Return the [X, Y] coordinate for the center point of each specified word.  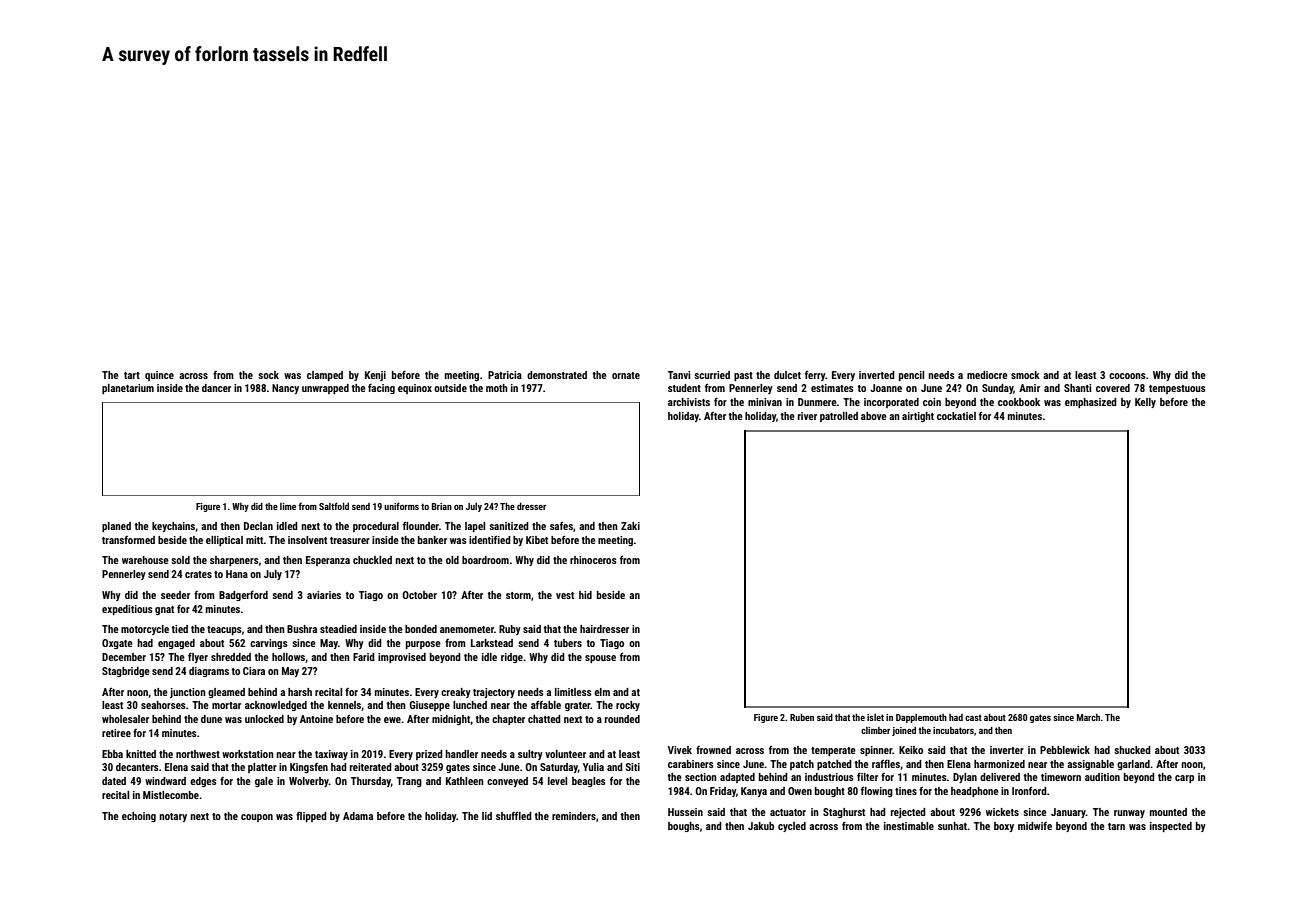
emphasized [1091, 403]
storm [518, 595]
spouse [600, 659]
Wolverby [309, 782]
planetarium [128, 389]
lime [288, 506]
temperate [833, 751]
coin [932, 402]
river [807, 416]
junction [187, 693]
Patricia [505, 375]
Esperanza [328, 561]
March [1088, 717]
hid [585, 595]
